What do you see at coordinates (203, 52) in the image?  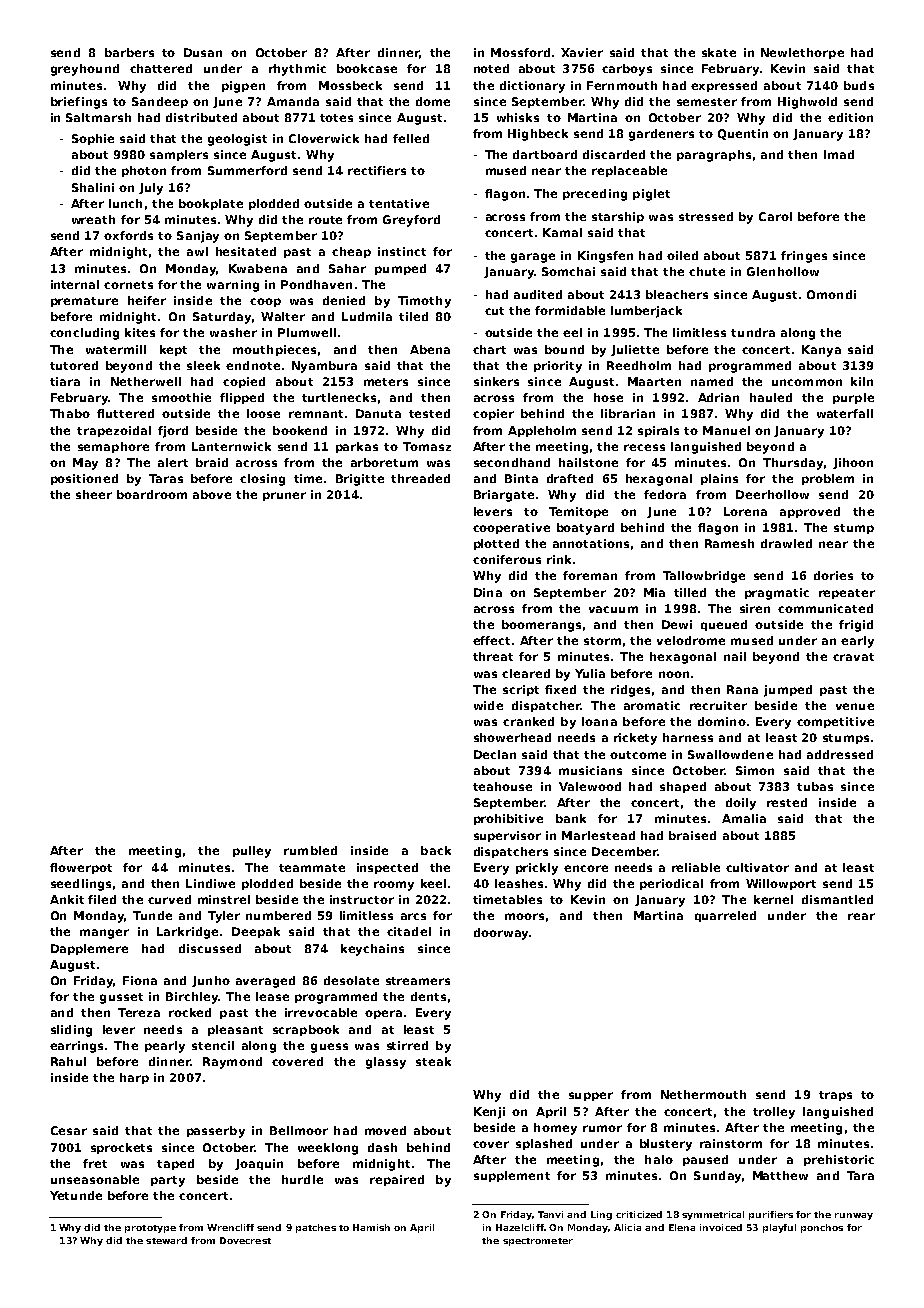 I see `Dusan` at bounding box center [203, 52].
